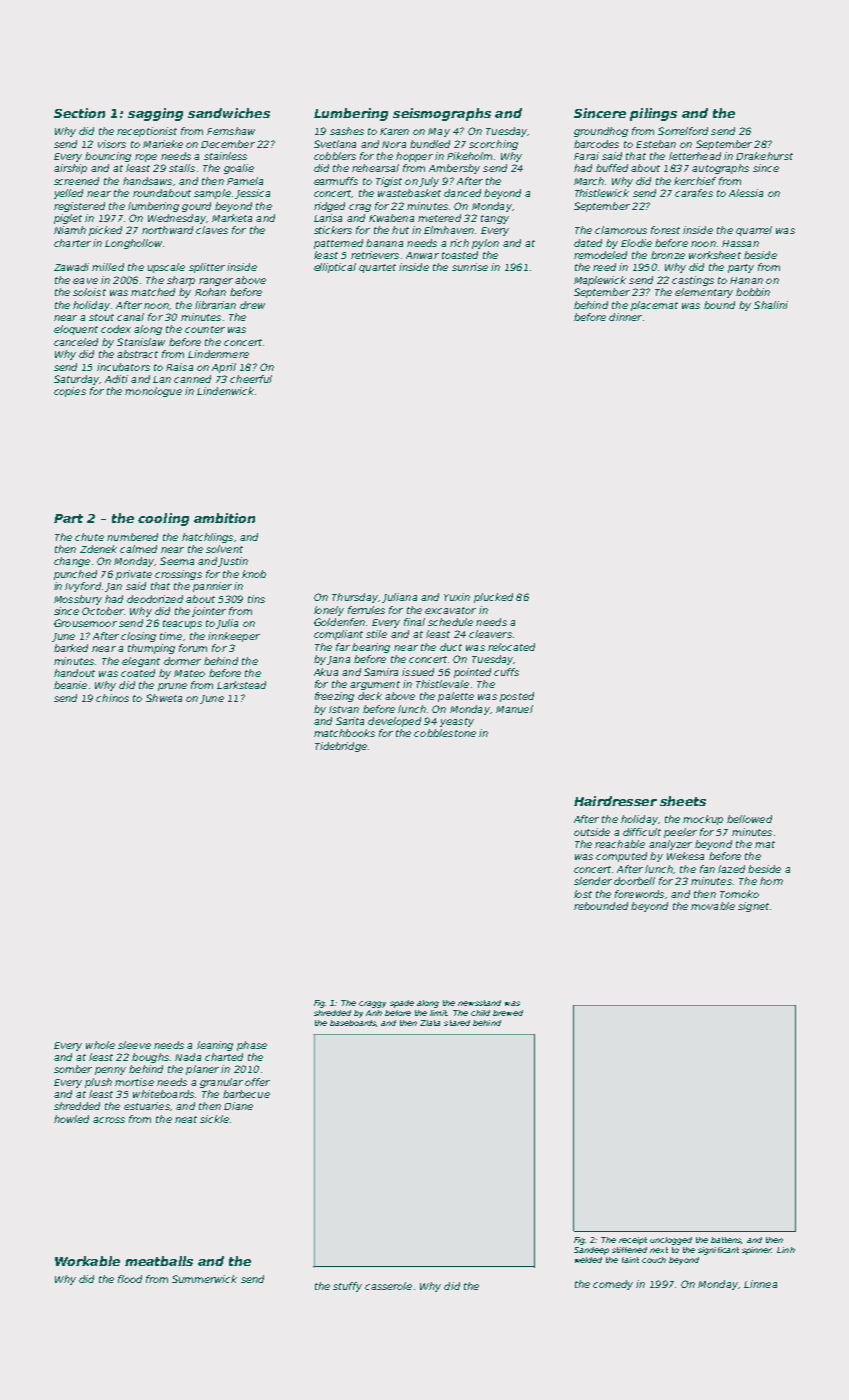 Image resolution: width=849 pixels, height=1400 pixels. What do you see at coordinates (355, 598) in the page?
I see `Thursday` at bounding box center [355, 598].
